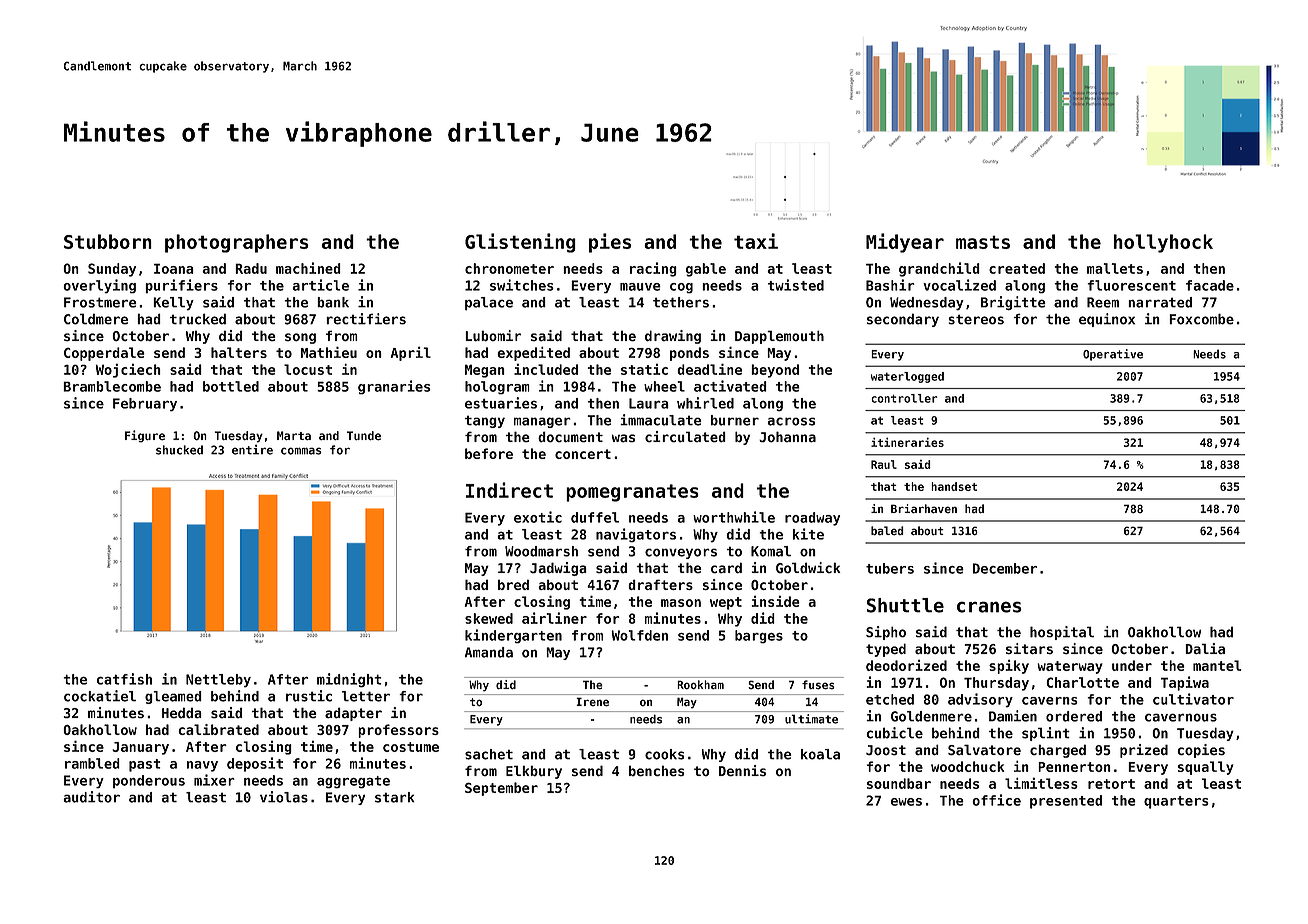 The height and width of the screenshot is (924, 1308). What do you see at coordinates (364, 436) in the screenshot?
I see `Tunde` at bounding box center [364, 436].
